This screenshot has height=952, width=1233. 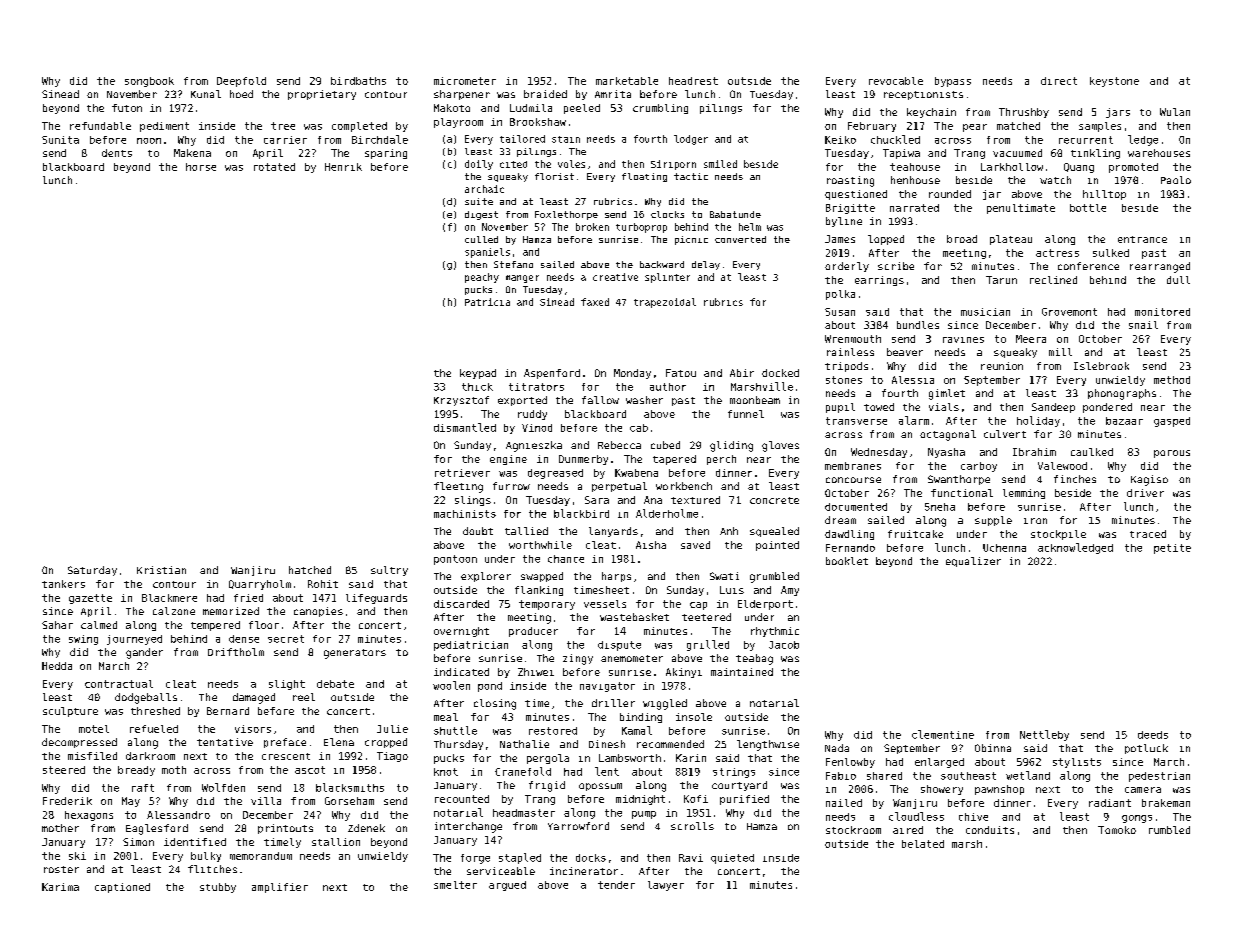 What do you see at coordinates (1062, 466) in the screenshot?
I see `Valewood` at bounding box center [1062, 466].
